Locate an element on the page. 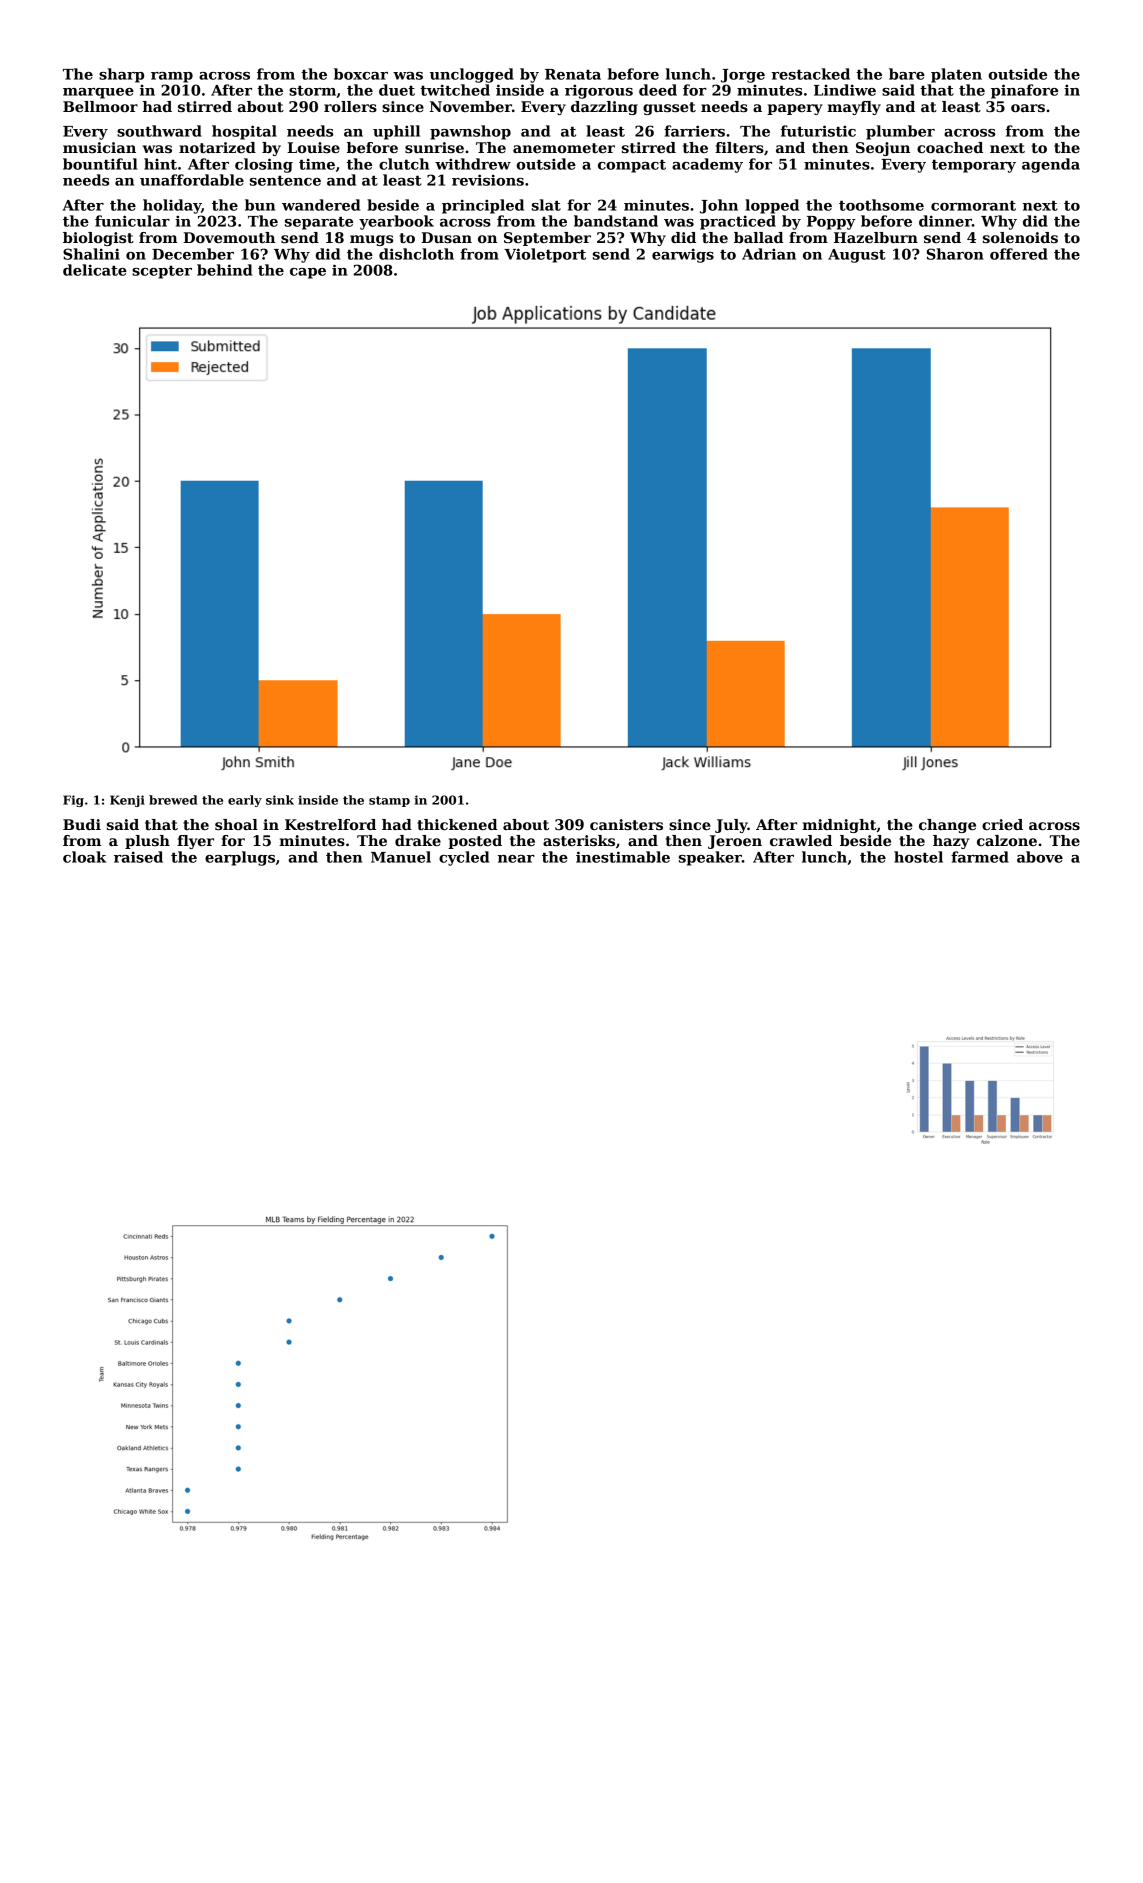  stamp is located at coordinates (389, 801).
